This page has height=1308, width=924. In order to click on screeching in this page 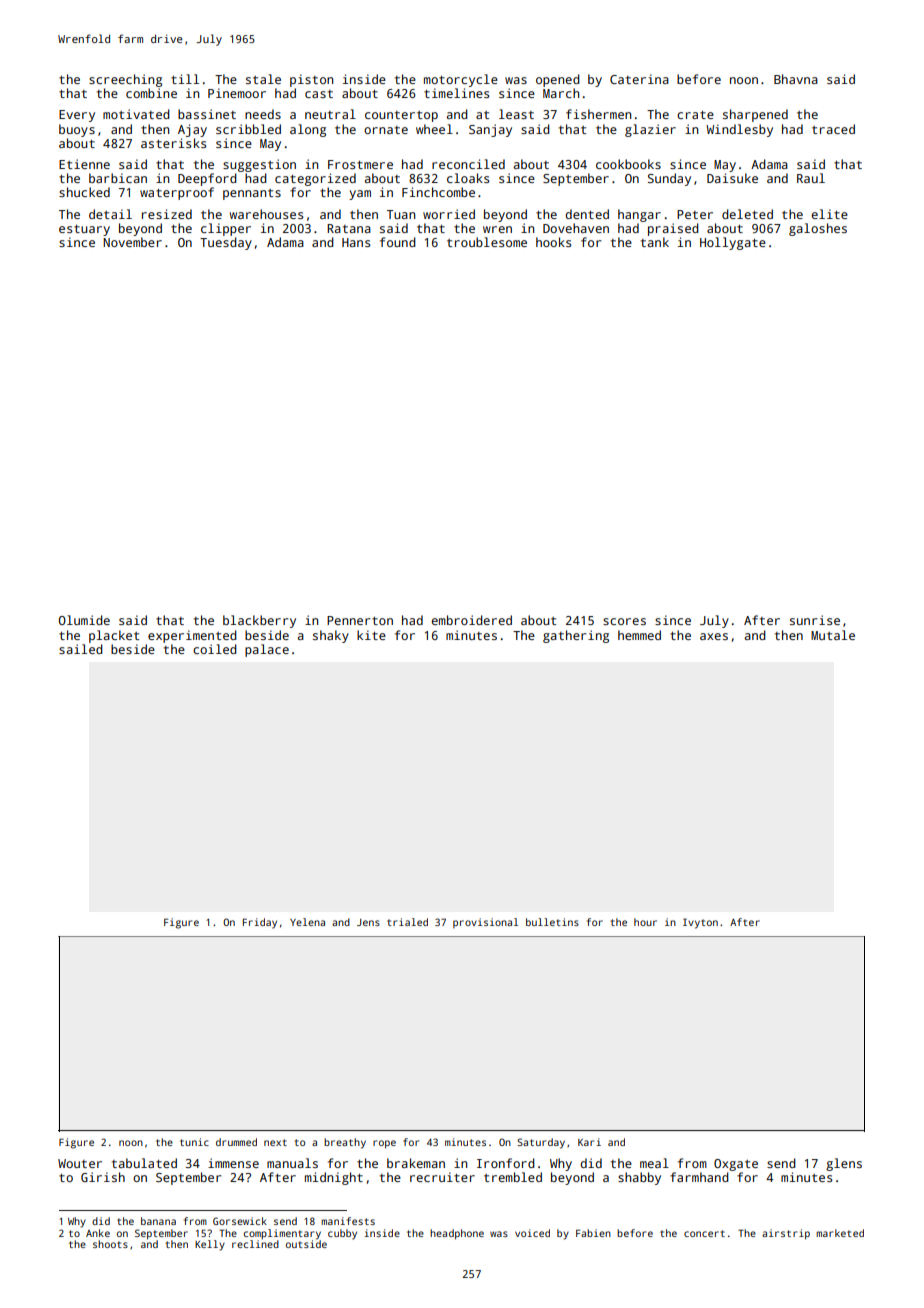, I will do `click(125, 80)`.
